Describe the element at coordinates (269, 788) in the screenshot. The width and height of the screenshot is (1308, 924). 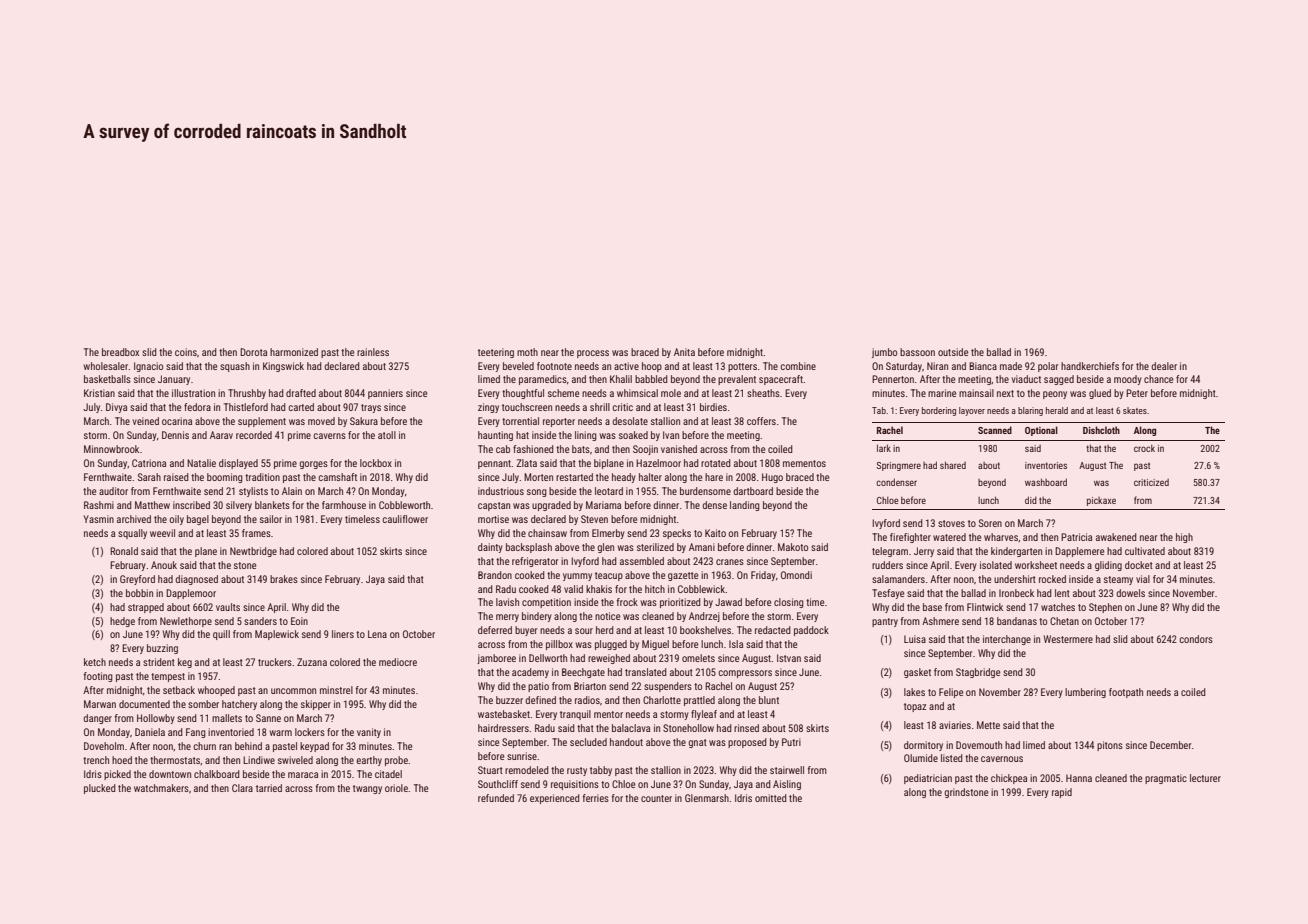
I see `tarried` at that location.
